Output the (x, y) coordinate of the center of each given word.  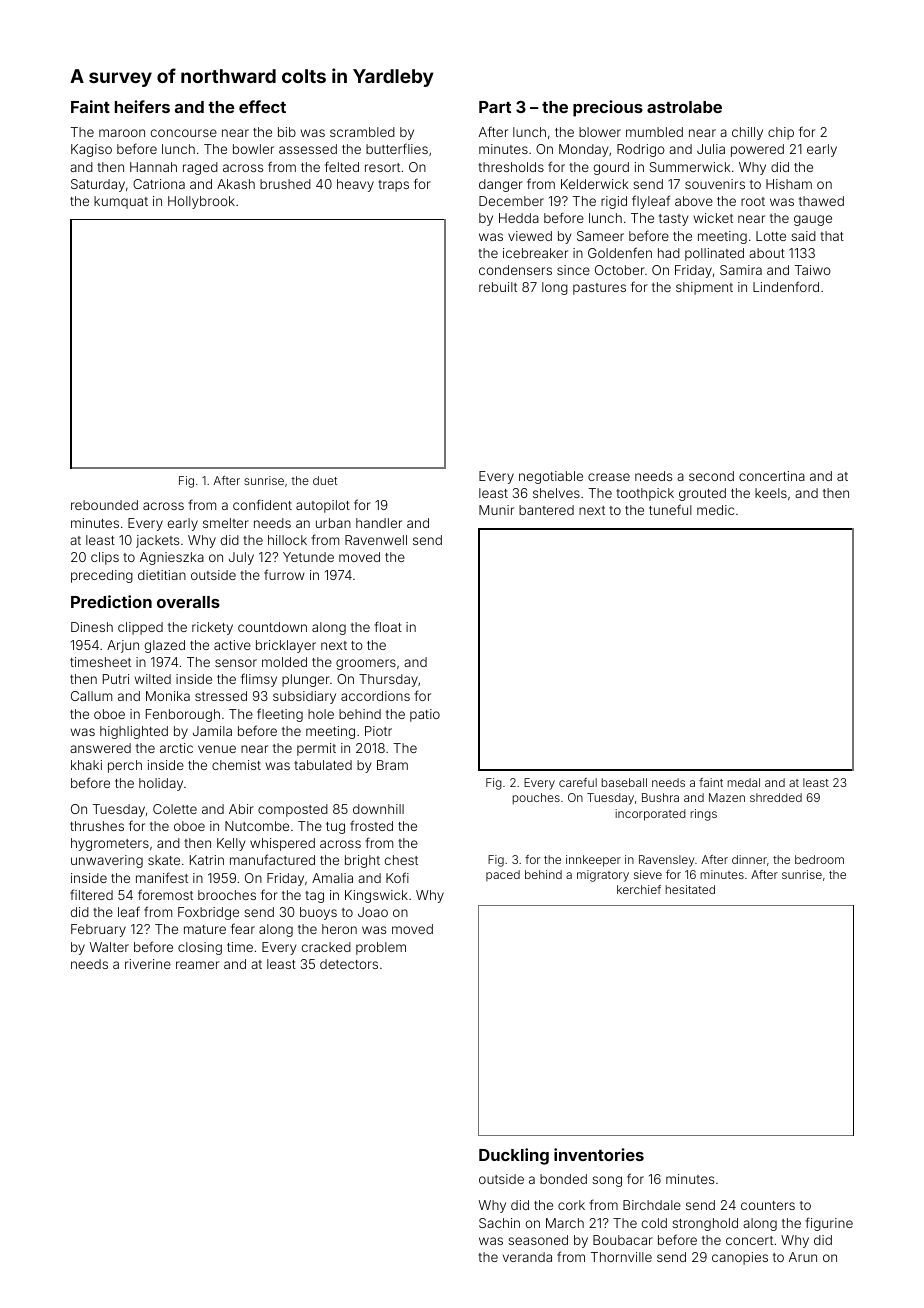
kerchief (639, 889)
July (241, 558)
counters (768, 1205)
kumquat (121, 202)
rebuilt (498, 287)
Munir (496, 510)
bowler (253, 149)
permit (316, 749)
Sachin (499, 1223)
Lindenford (786, 286)
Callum (91, 696)
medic (715, 510)
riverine (148, 964)
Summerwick (690, 167)
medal (743, 782)
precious (608, 108)
